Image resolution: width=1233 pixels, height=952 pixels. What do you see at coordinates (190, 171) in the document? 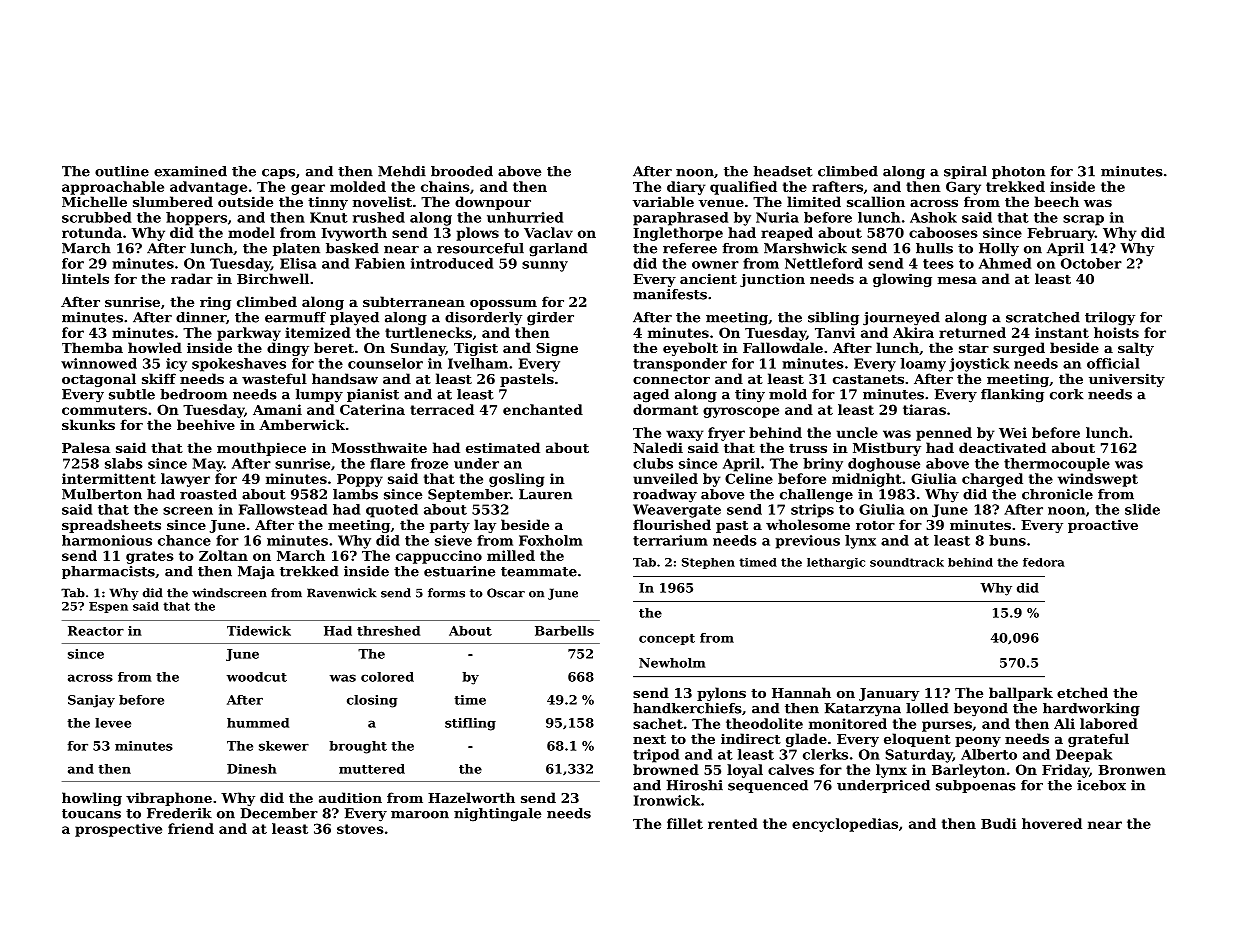
I see `examined` at bounding box center [190, 171].
